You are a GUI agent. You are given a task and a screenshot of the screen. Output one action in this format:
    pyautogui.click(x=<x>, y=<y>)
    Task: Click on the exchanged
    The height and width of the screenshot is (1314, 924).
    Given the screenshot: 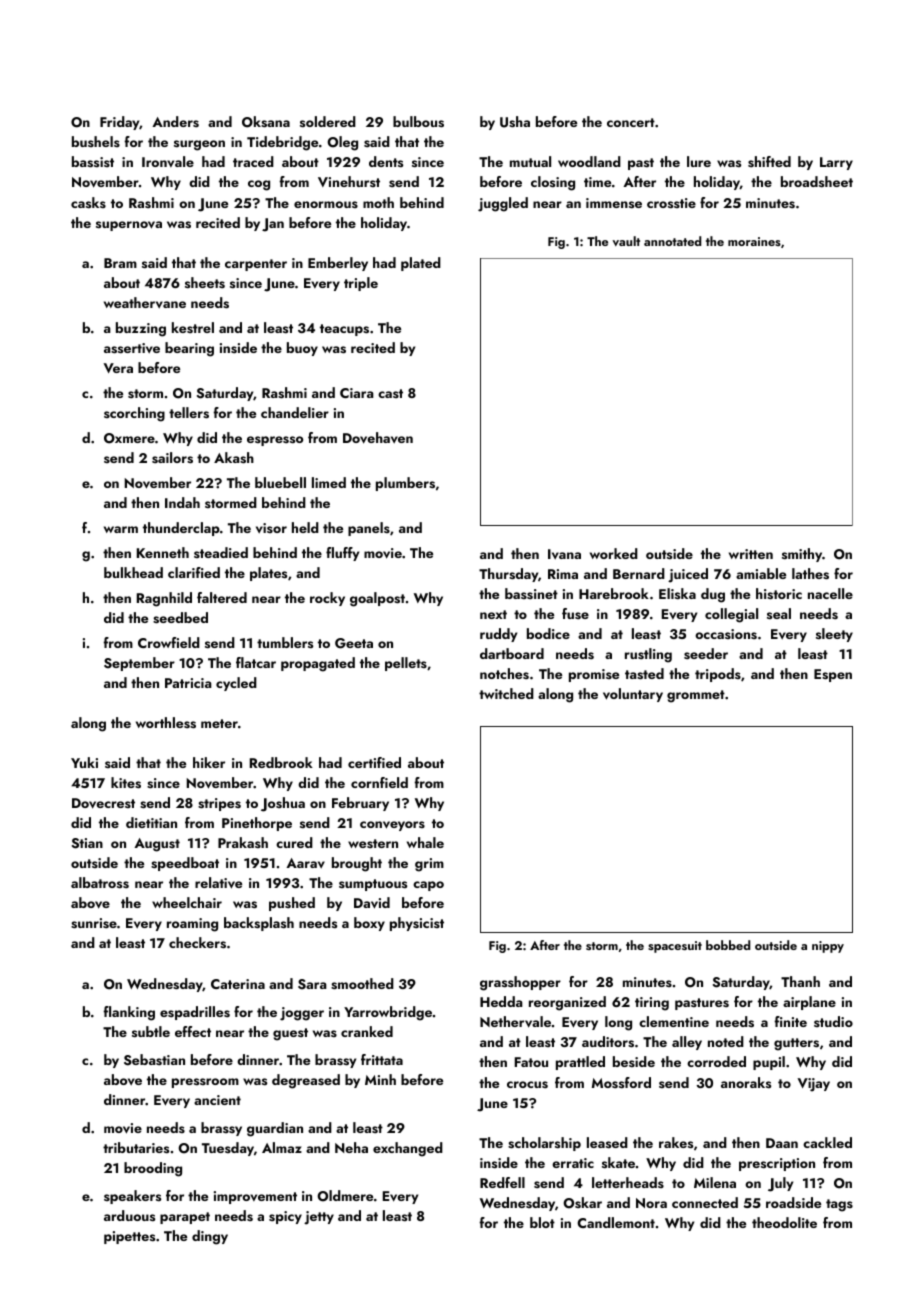 What is the action you would take?
    pyautogui.click(x=408, y=1149)
